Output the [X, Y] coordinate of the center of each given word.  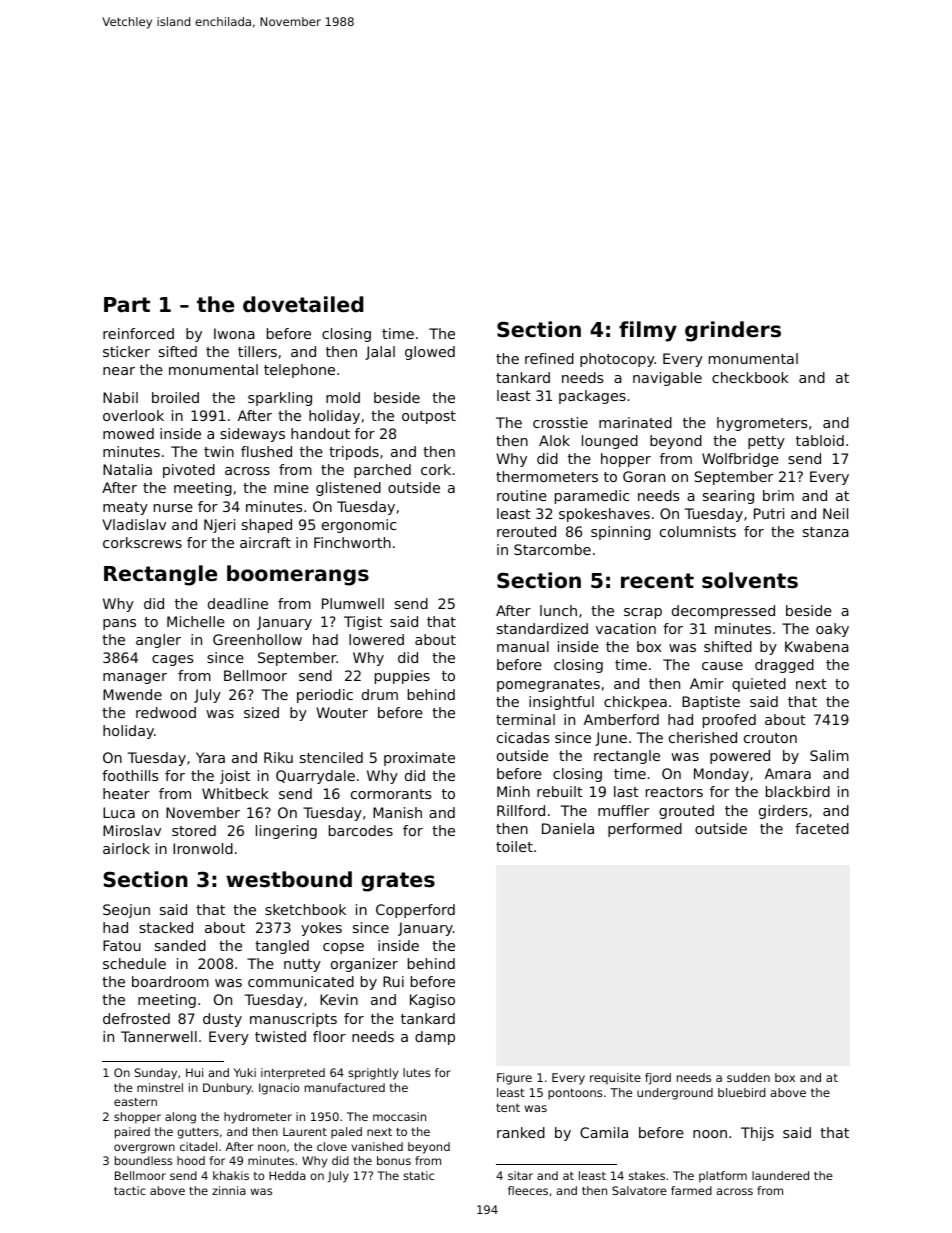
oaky [832, 630]
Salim [829, 755]
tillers [257, 351]
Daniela [568, 828]
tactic [130, 1190]
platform [723, 1177]
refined [549, 358]
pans [119, 624]
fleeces [528, 1190]
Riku [278, 757]
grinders [733, 331]
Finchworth [352, 542]
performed [645, 830]
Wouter [342, 712]
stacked [166, 927]
